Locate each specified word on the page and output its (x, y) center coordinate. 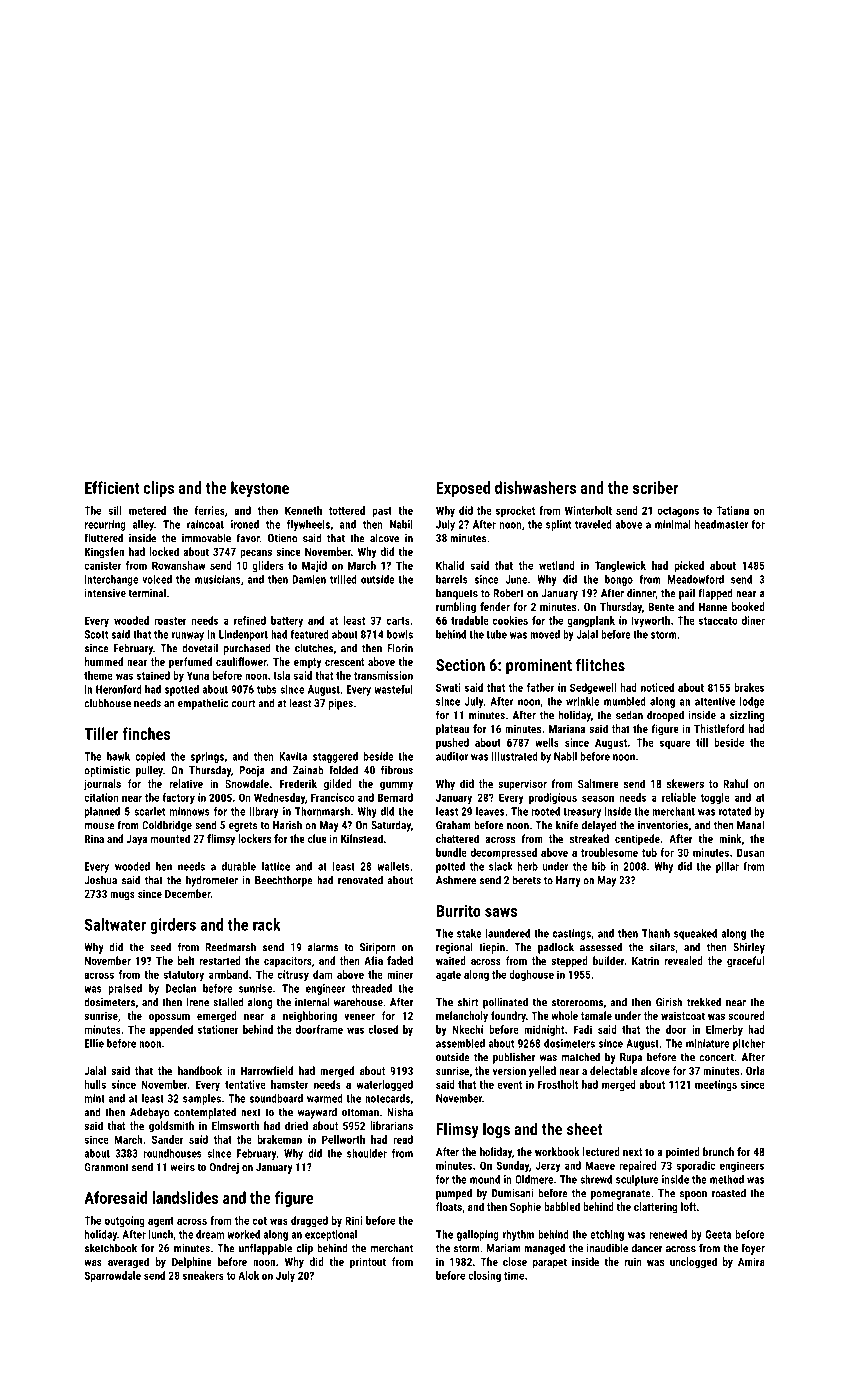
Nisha (400, 1112)
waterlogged (385, 1085)
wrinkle (582, 701)
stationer (218, 1029)
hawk (118, 756)
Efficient (112, 487)
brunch (718, 1151)
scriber (655, 487)
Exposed (463, 489)
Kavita (293, 756)
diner (753, 620)
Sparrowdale (112, 1276)
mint (95, 1098)
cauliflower (241, 661)
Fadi (583, 1029)
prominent (539, 667)
